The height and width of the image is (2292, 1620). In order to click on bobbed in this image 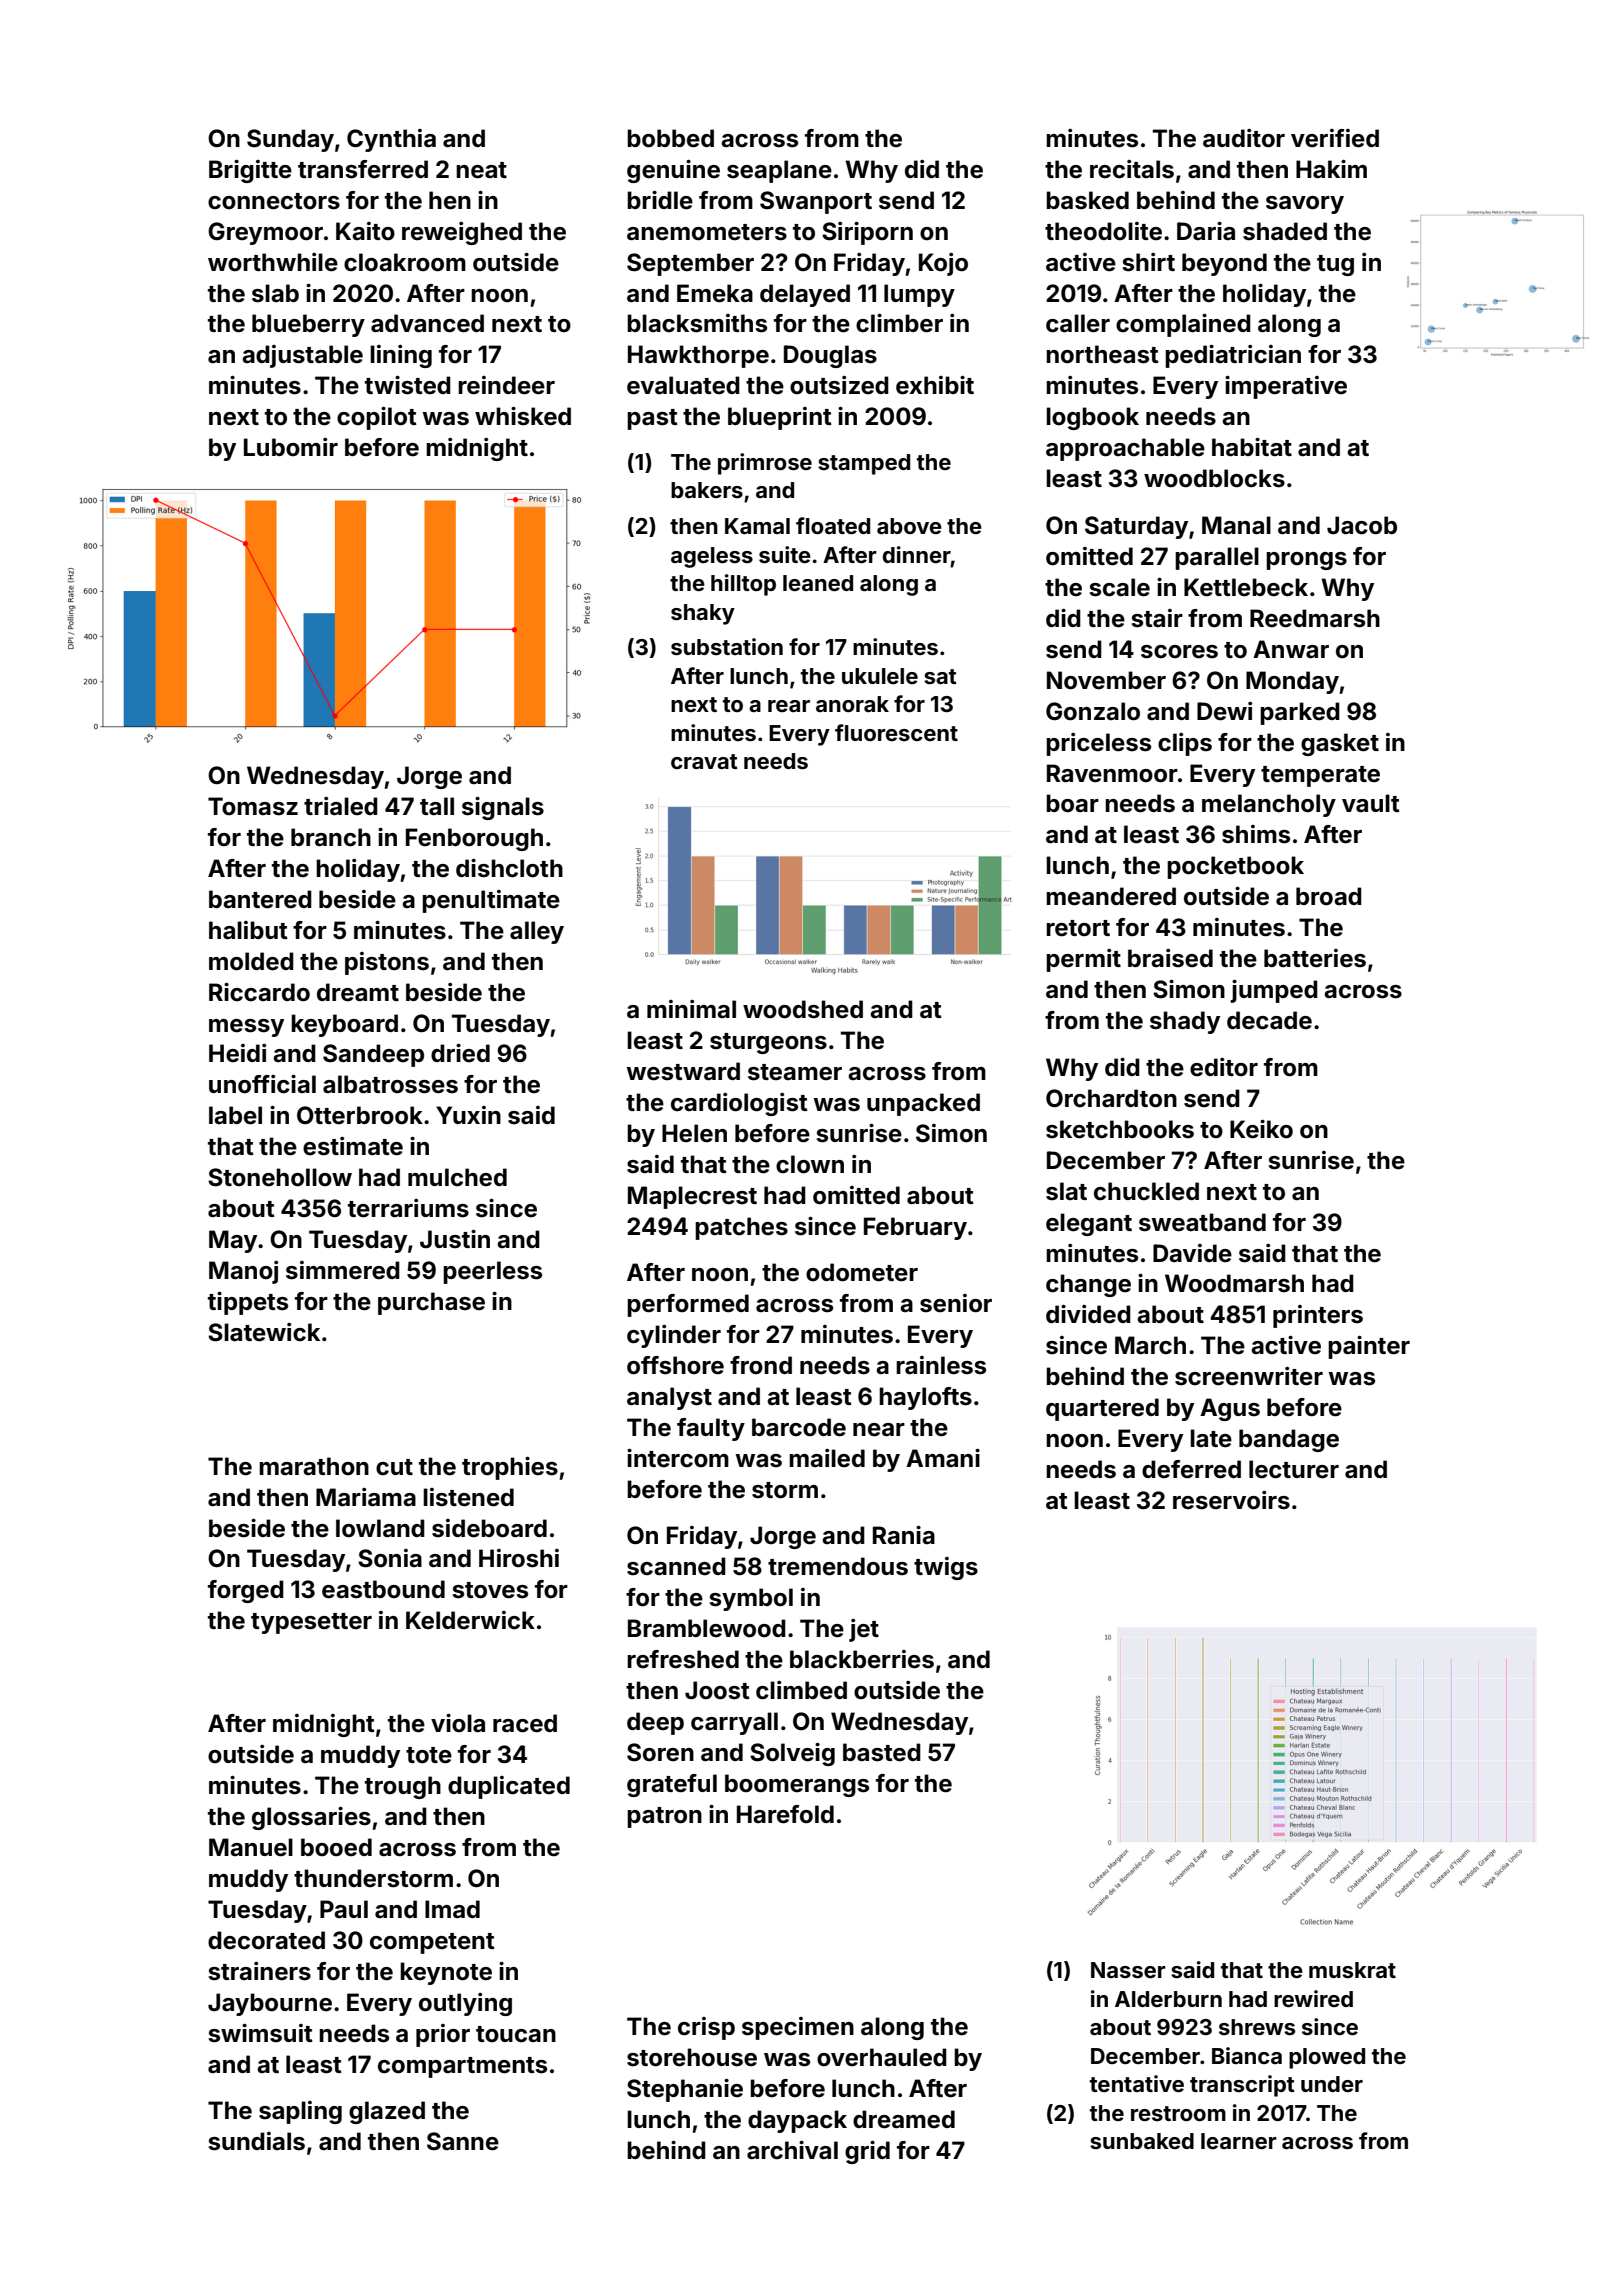, I will do `click(670, 138)`.
